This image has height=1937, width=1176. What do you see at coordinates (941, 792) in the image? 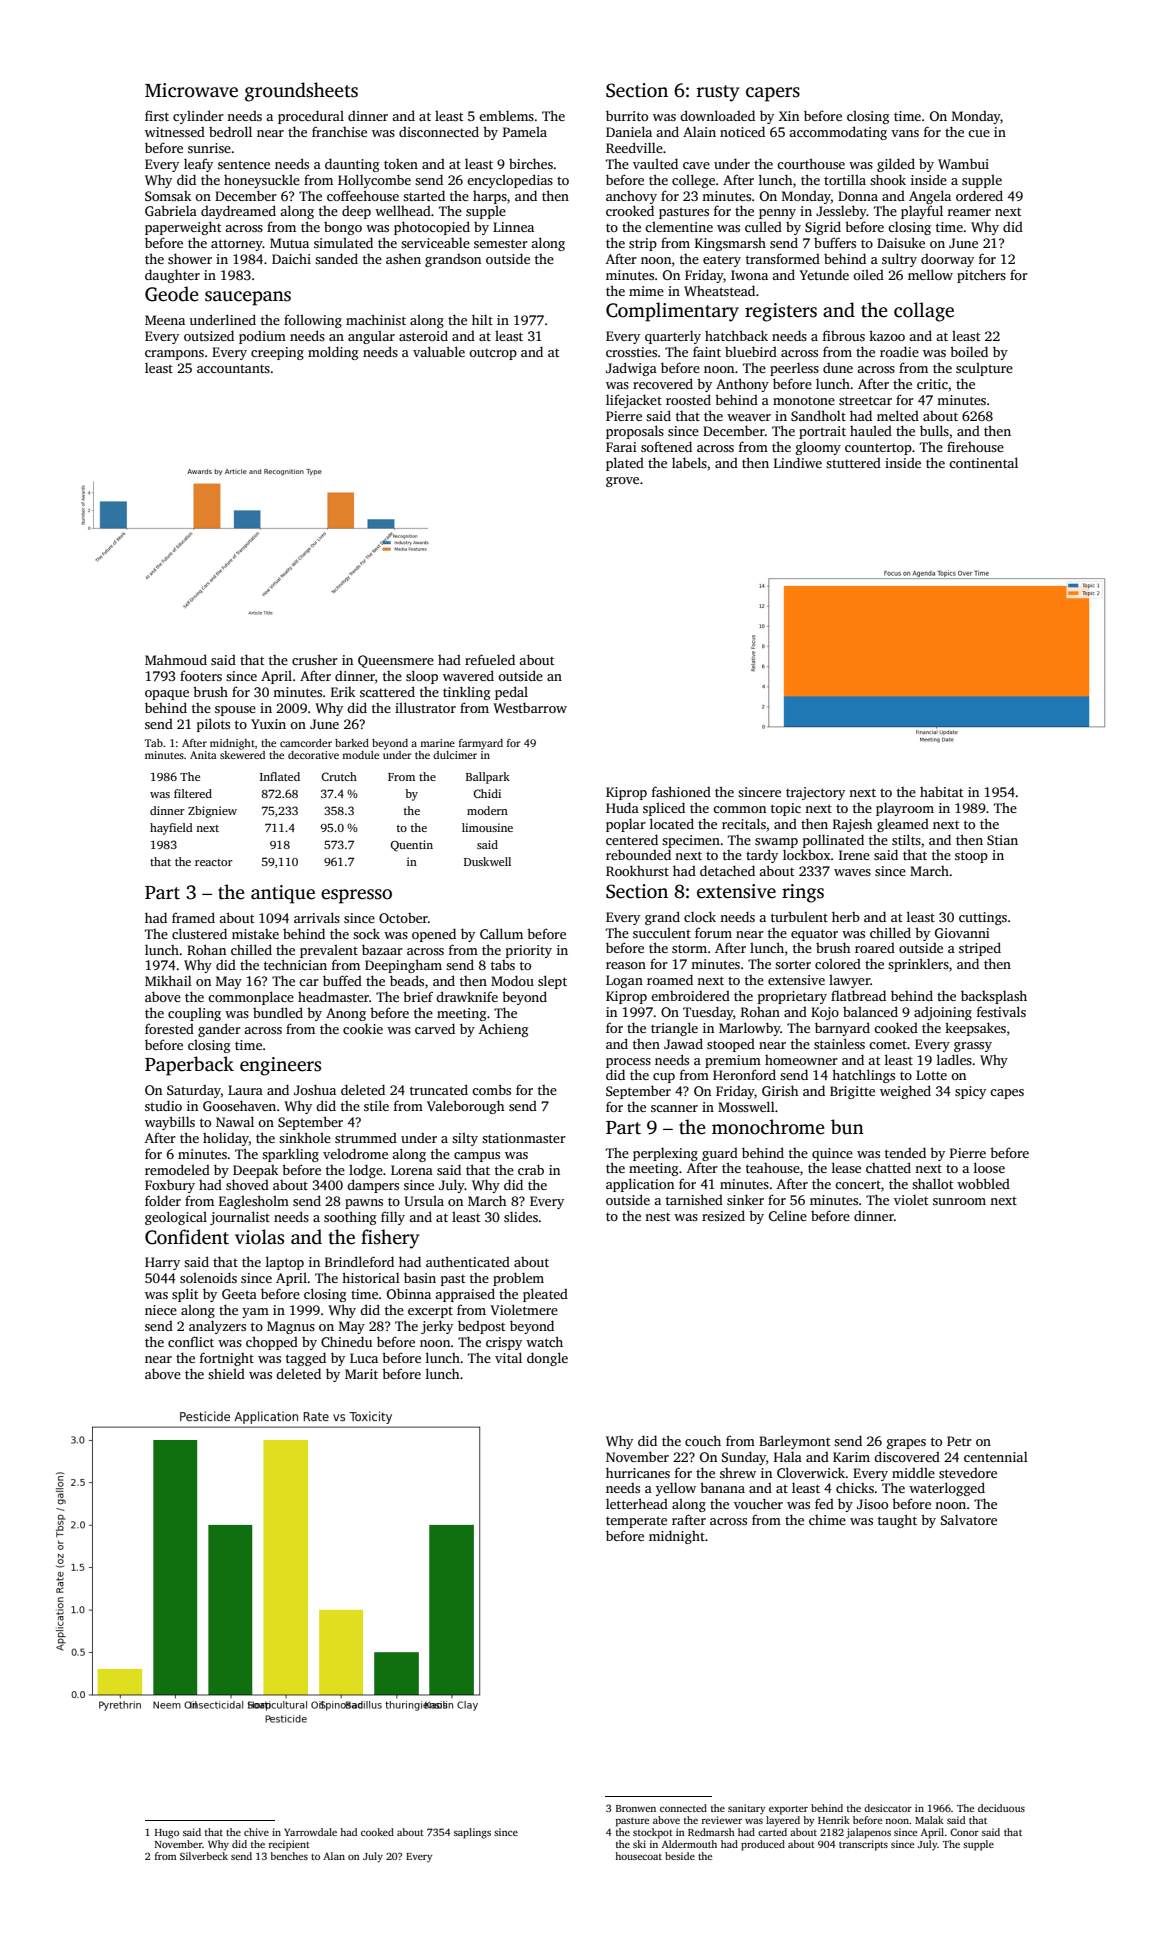
I see `habitat` at bounding box center [941, 792].
